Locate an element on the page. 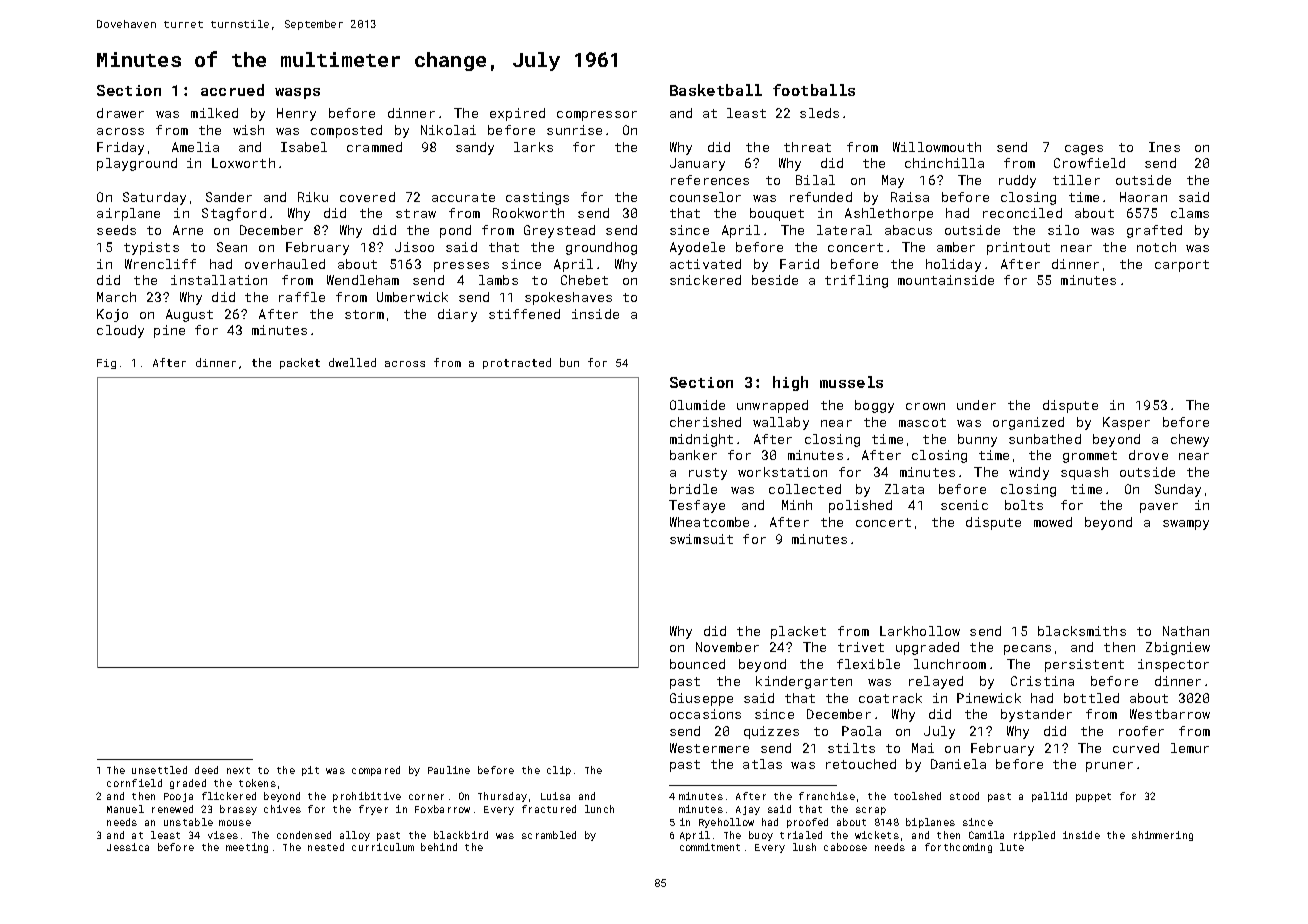 The width and height of the document is (1308, 924). swimsuit is located at coordinates (701, 539).
